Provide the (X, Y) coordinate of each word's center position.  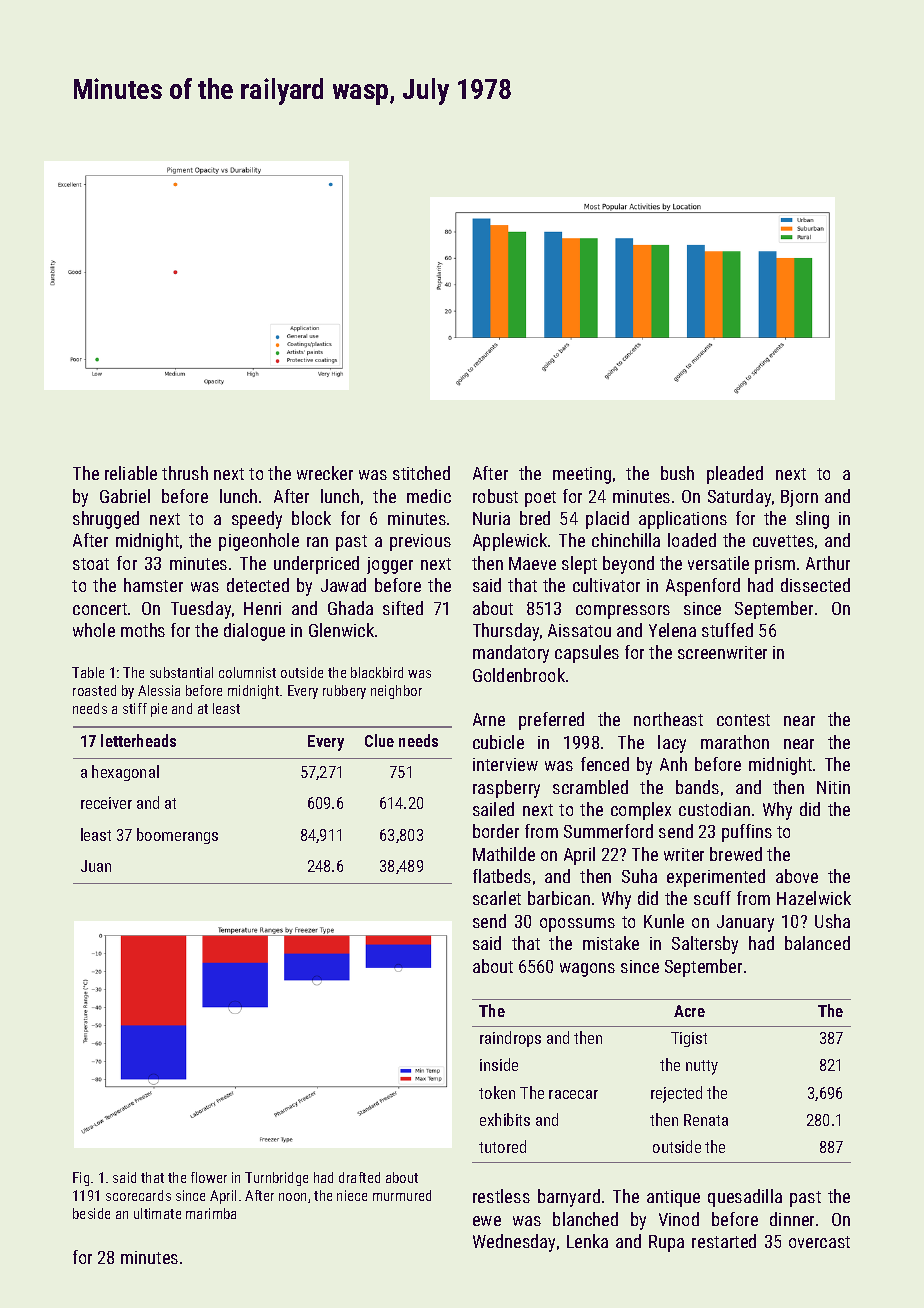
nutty (702, 1067)
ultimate (157, 1213)
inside (499, 1064)
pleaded (735, 475)
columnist (247, 672)
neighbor (396, 692)
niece (352, 1195)
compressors (623, 612)
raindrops (510, 1039)
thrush (185, 473)
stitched (421, 473)
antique (673, 1198)
